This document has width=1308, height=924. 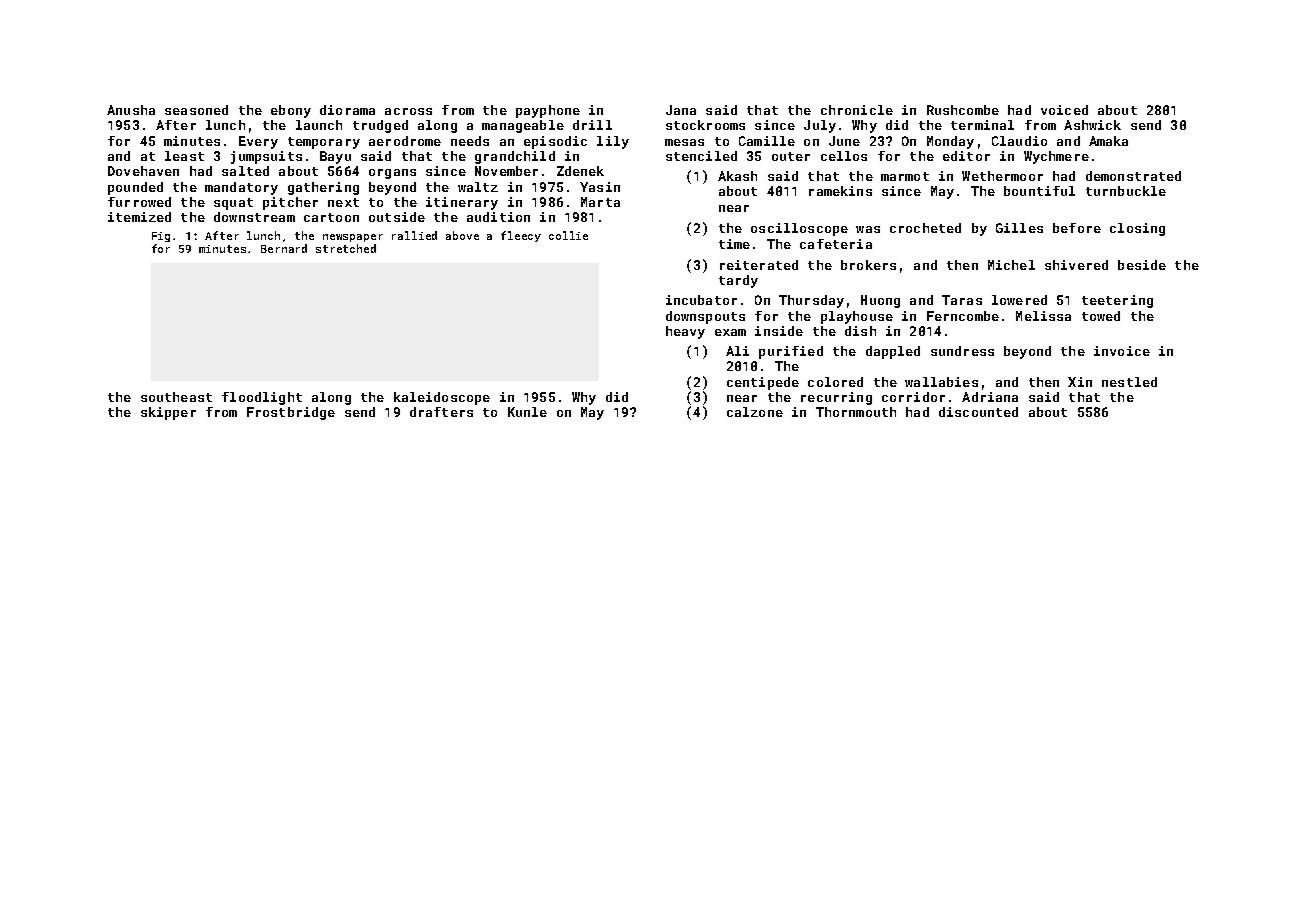 What do you see at coordinates (161, 237) in the document?
I see `Fig` at bounding box center [161, 237].
